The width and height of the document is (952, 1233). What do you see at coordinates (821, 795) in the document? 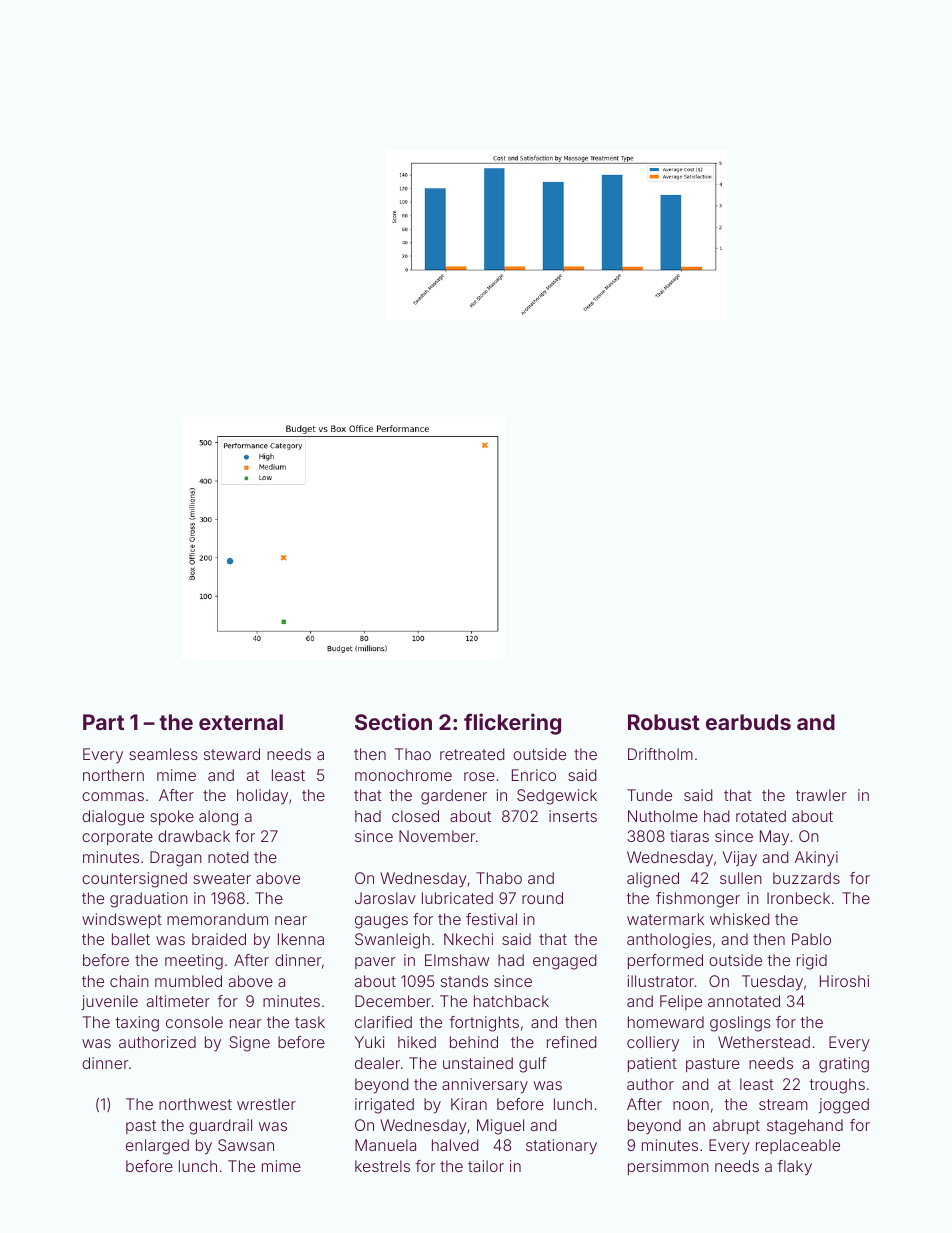
I see `trawler` at bounding box center [821, 795].
